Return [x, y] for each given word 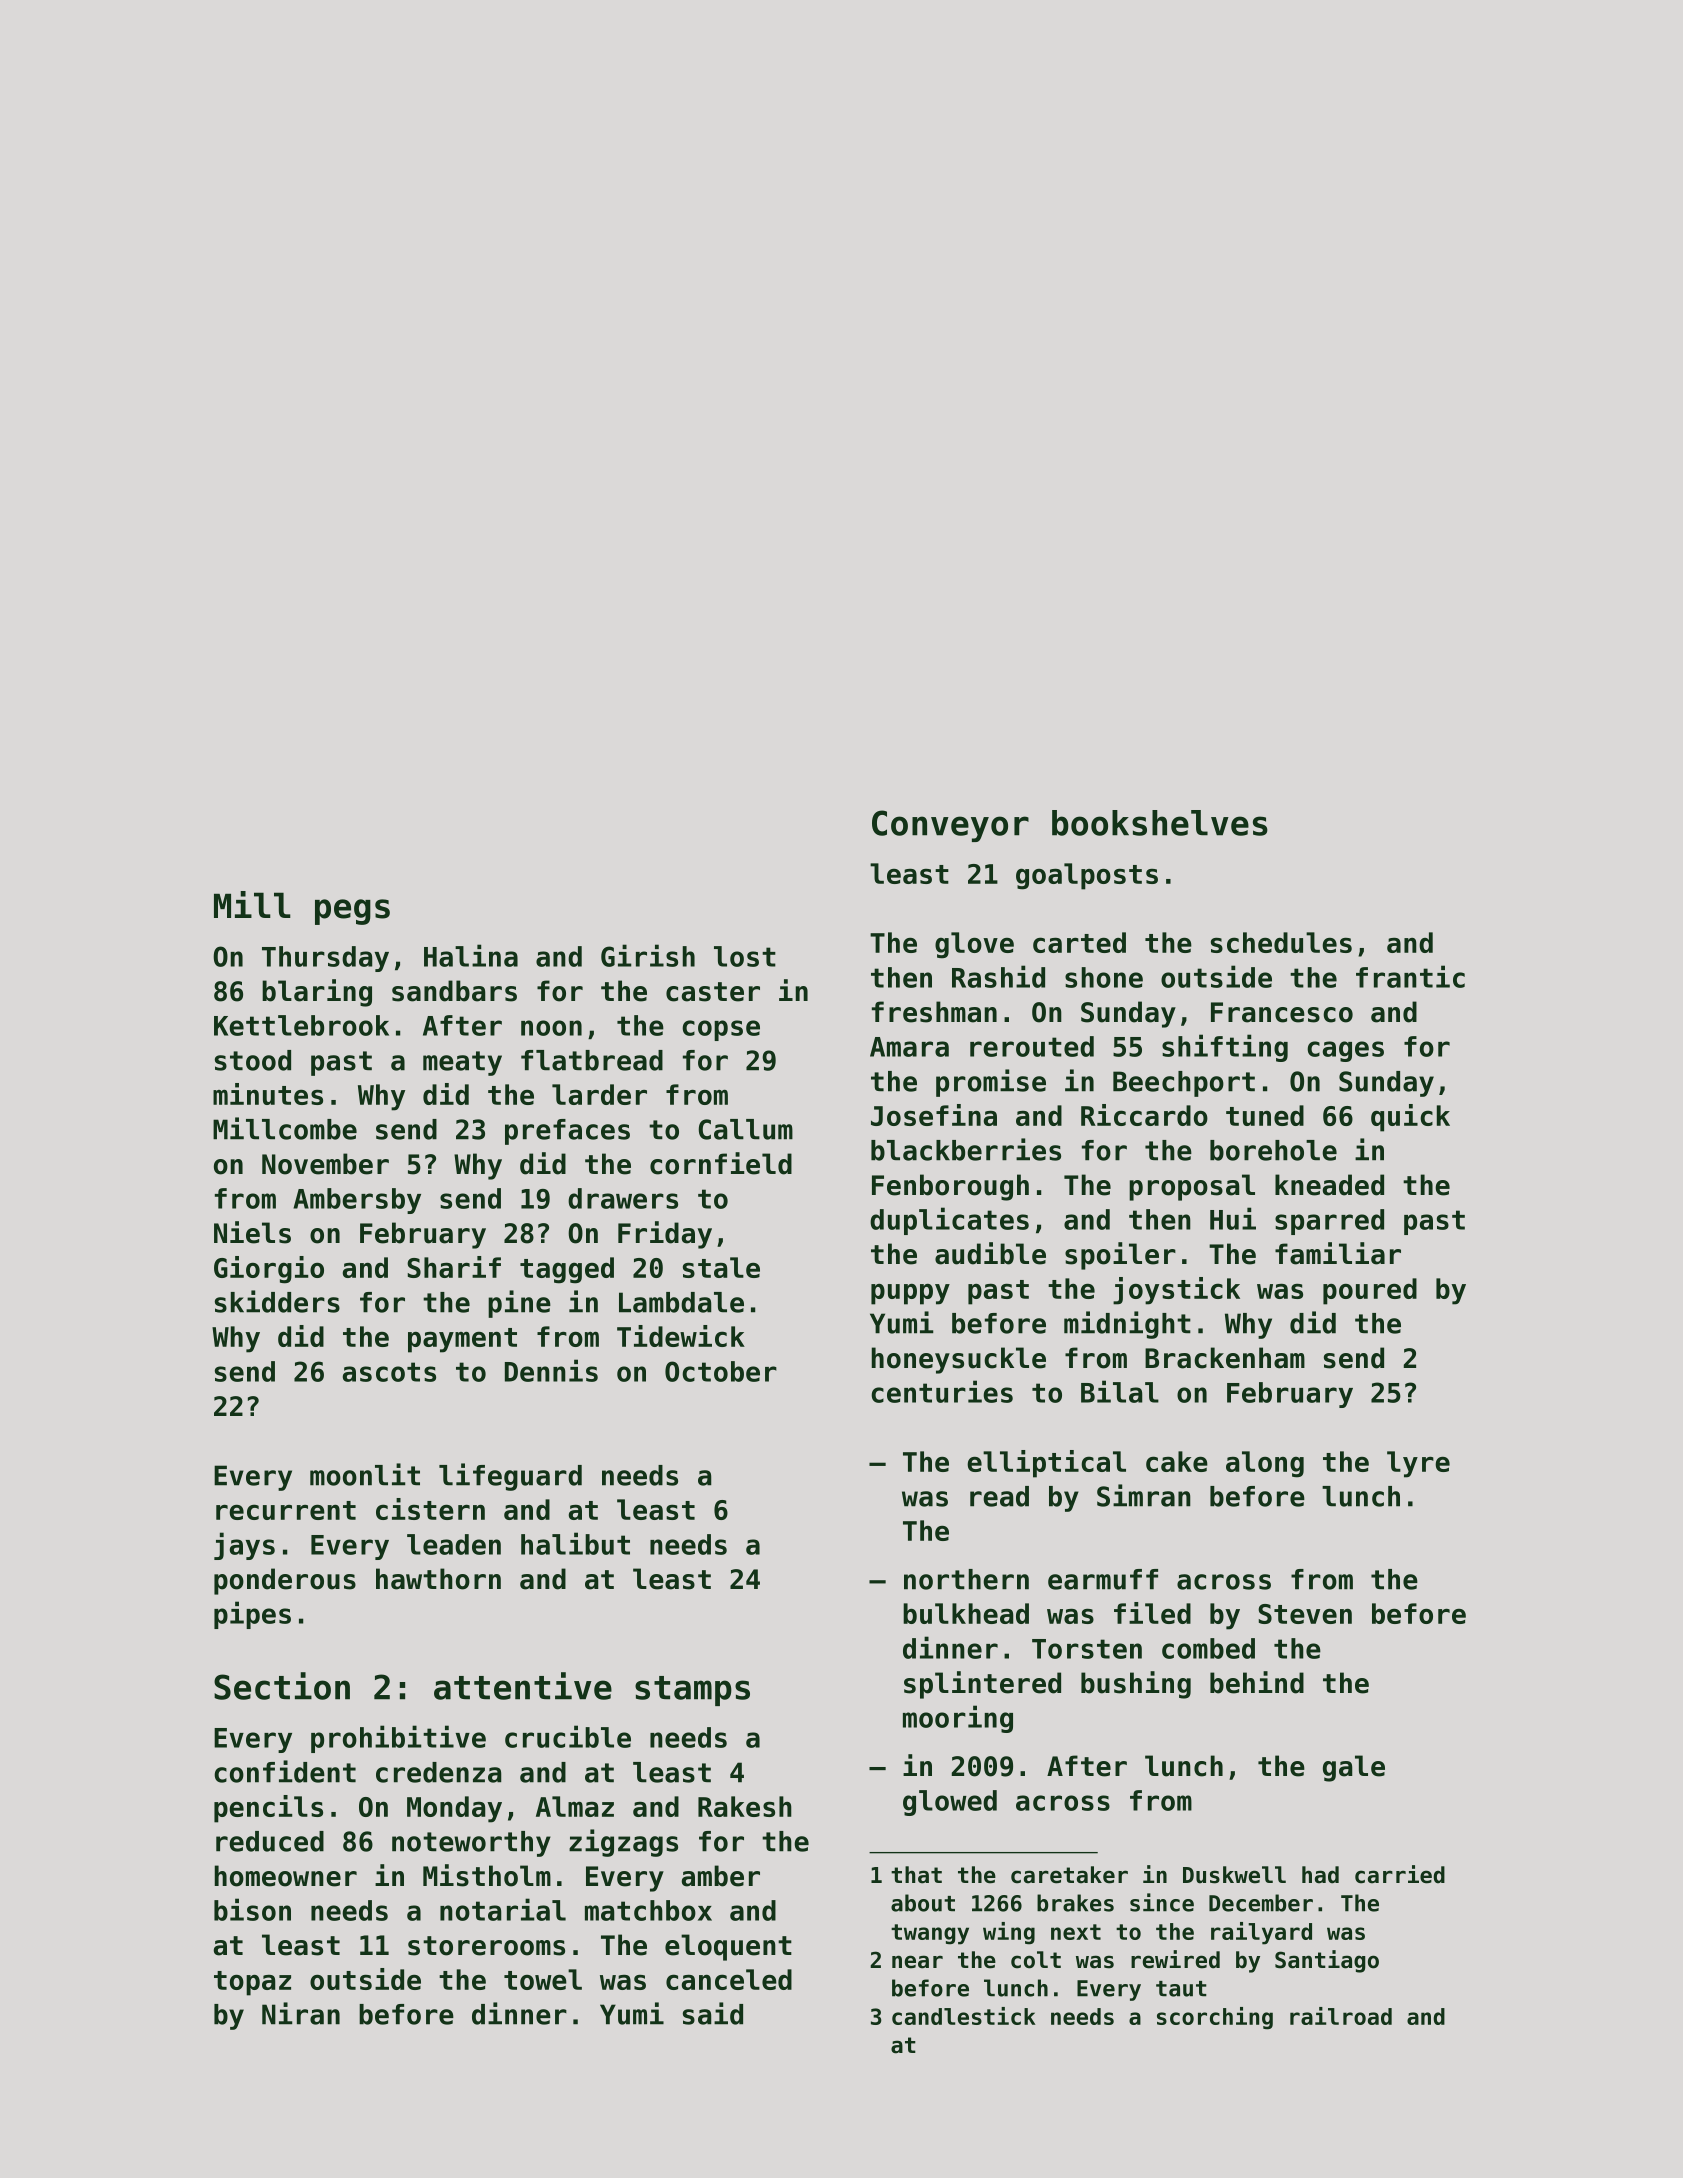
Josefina [934, 1115]
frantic [1410, 976]
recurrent [286, 1510]
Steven [1305, 1614]
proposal [1192, 1187]
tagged [567, 1270]
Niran [301, 2013]
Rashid [998, 976]
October [721, 1371]
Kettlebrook [301, 1025]
